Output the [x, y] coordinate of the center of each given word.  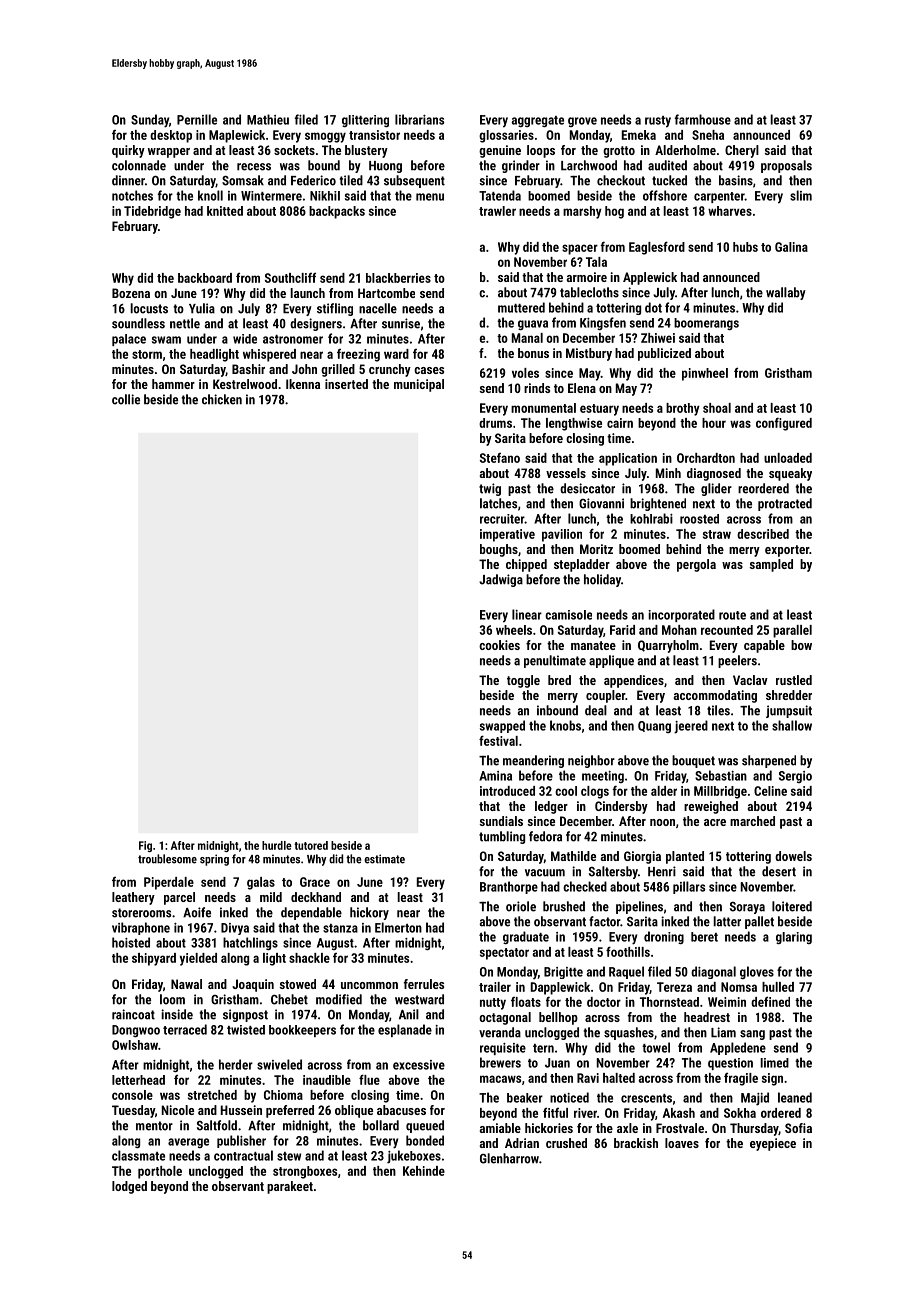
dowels [793, 856]
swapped [502, 726]
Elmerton [398, 927]
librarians [419, 119]
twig [490, 489]
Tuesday [133, 1111]
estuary [599, 410]
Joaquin [253, 985]
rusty [658, 122]
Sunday [150, 121]
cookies [499, 645]
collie [126, 399]
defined [770, 1001]
